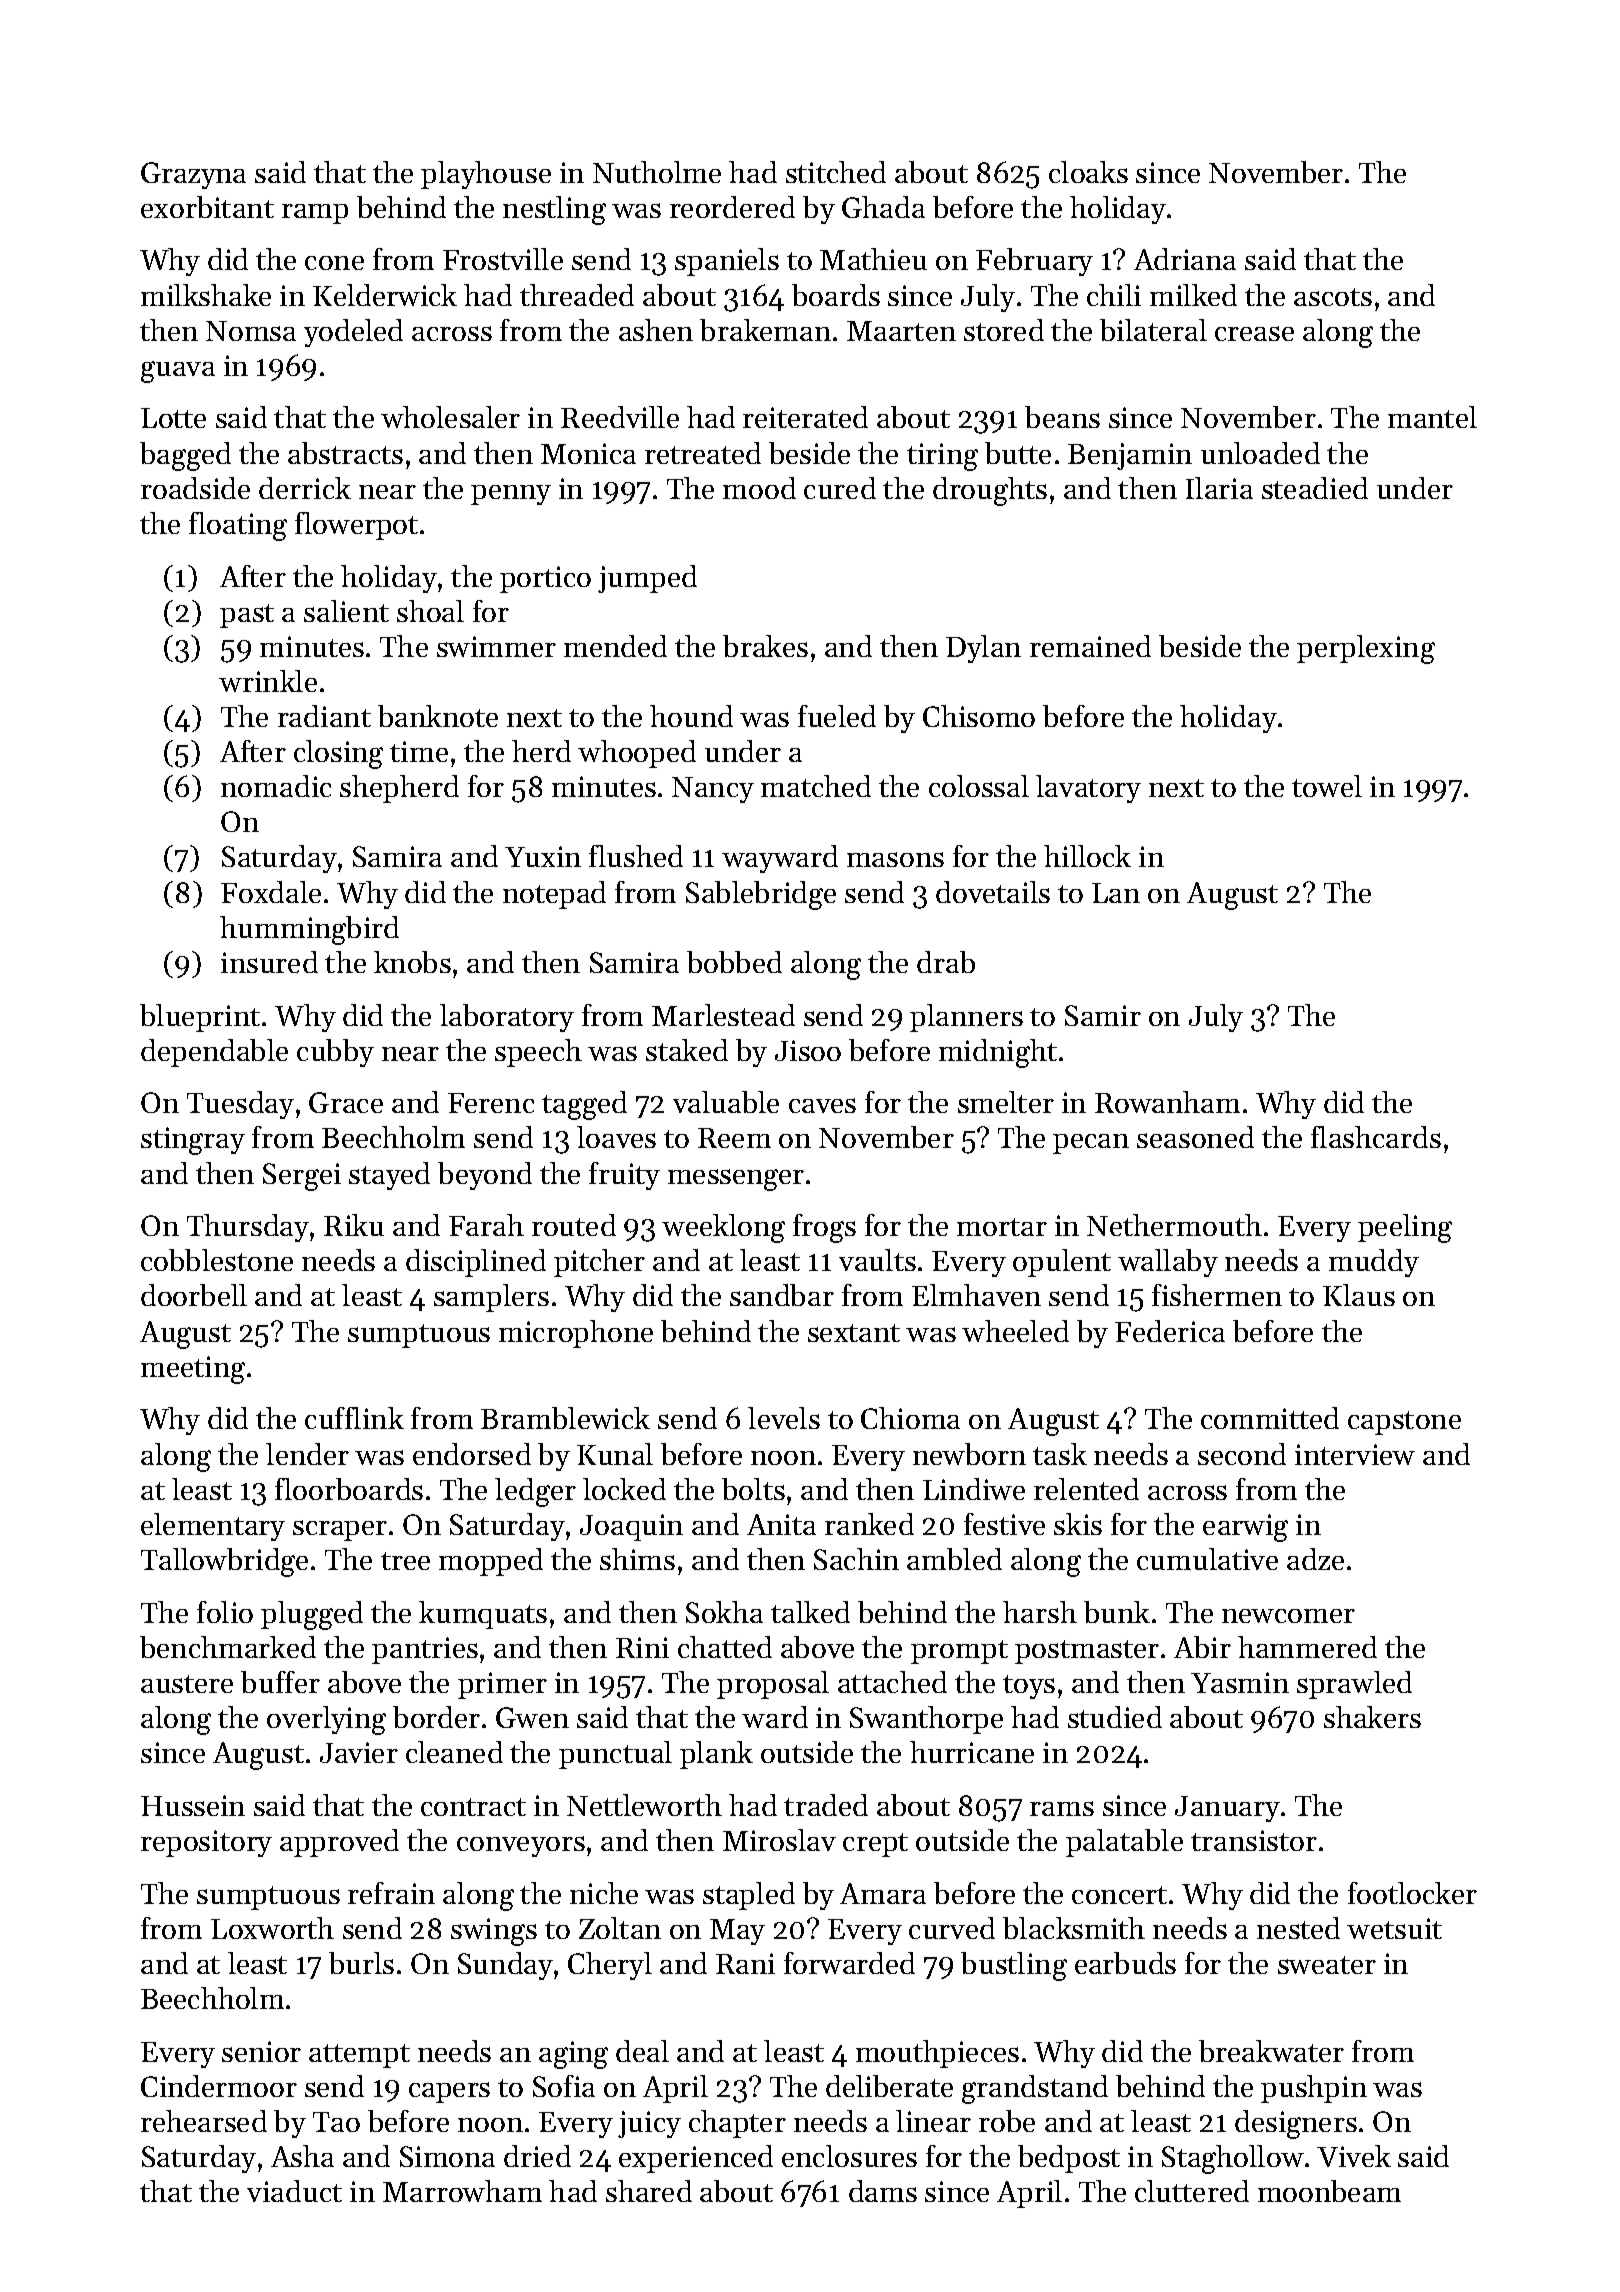  I want to click on mantel, so click(1432, 417).
